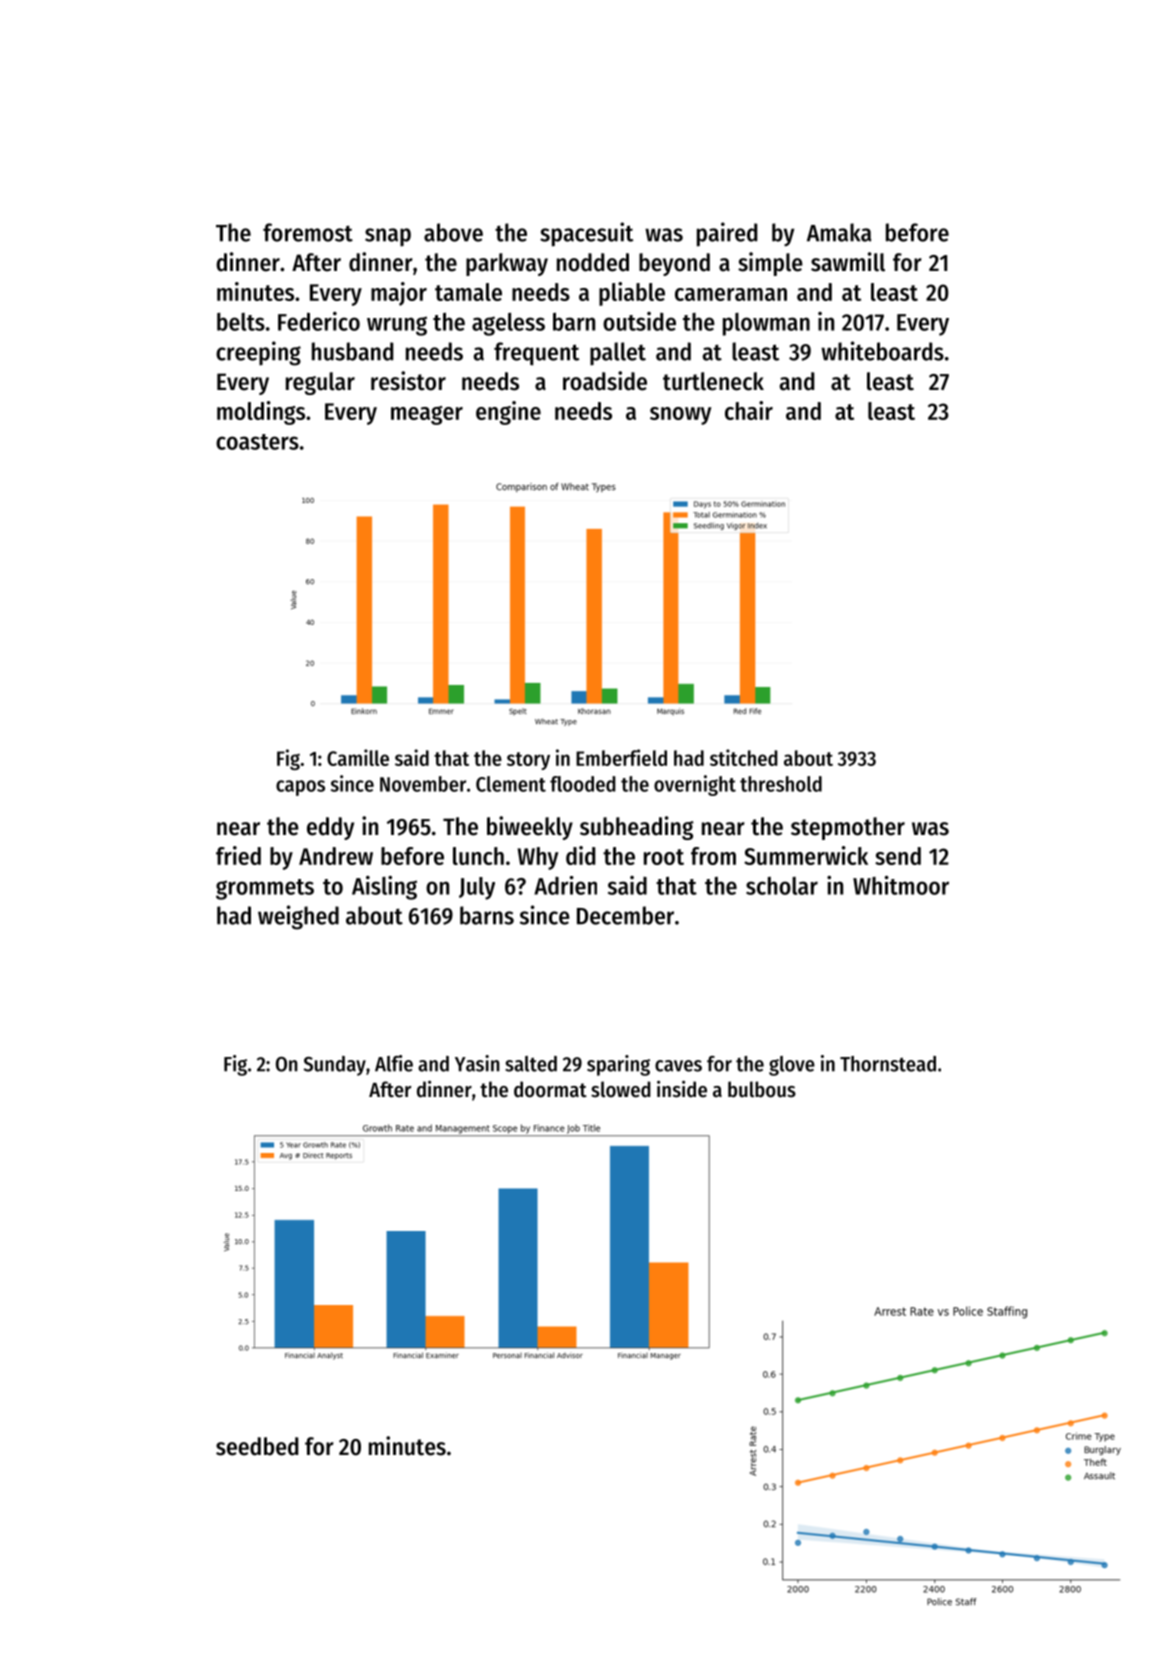  I want to click on snowy, so click(680, 416).
